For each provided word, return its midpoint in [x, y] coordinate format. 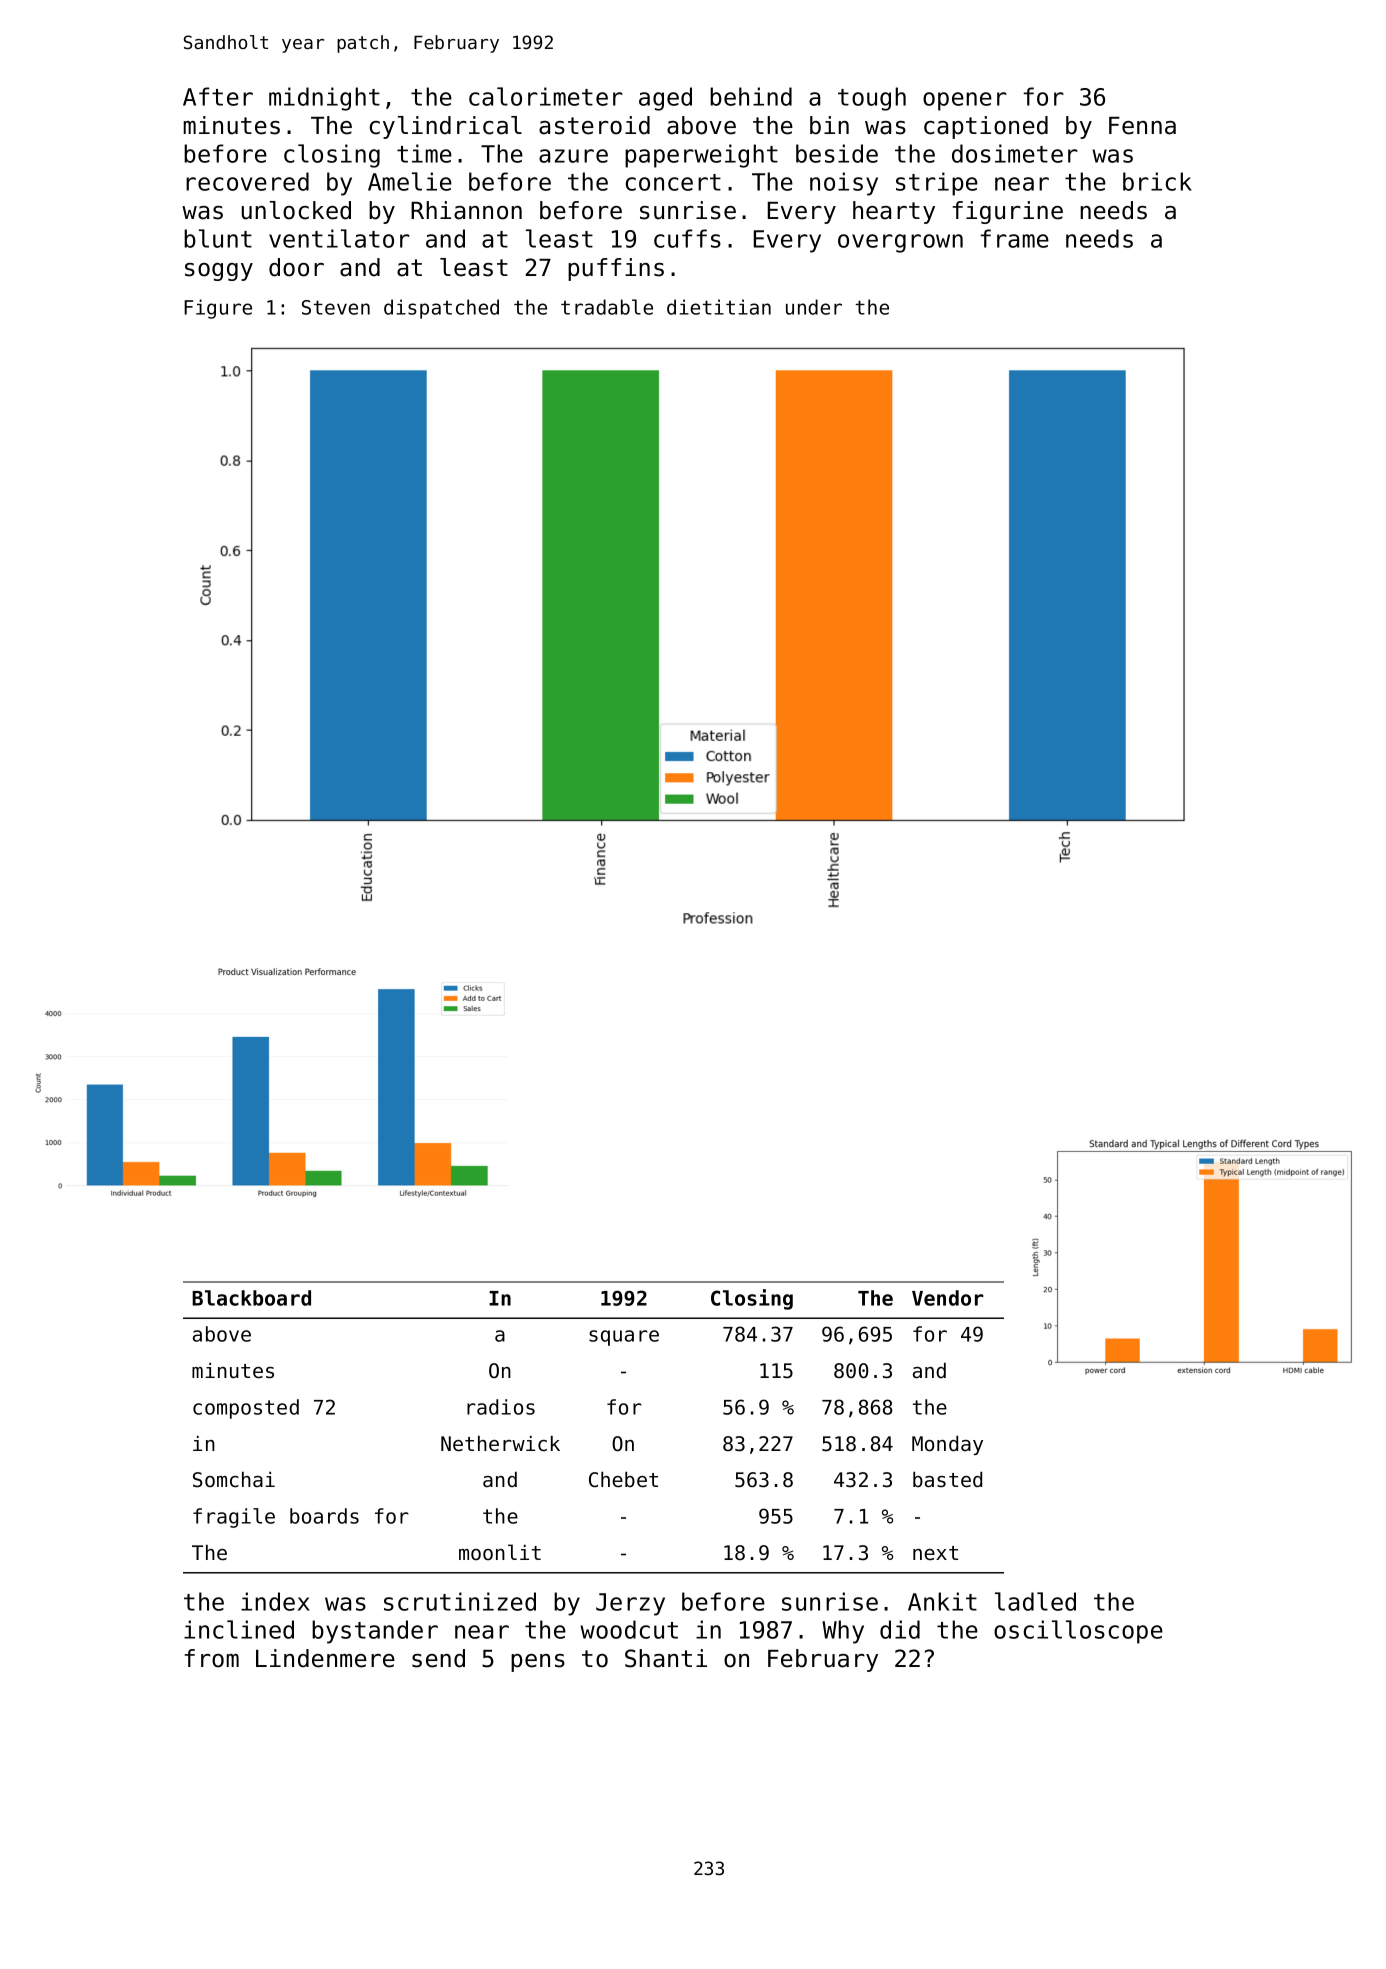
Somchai [234, 1480]
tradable [607, 307]
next [935, 1553]
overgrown [900, 243]
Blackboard [251, 1298]
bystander [375, 1632]
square [624, 1338]
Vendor [948, 1298]
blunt [218, 238]
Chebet [623, 1480]
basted [947, 1480]
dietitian [719, 307]
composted [246, 1409]
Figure [218, 309]
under [814, 307]
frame [1014, 238]
